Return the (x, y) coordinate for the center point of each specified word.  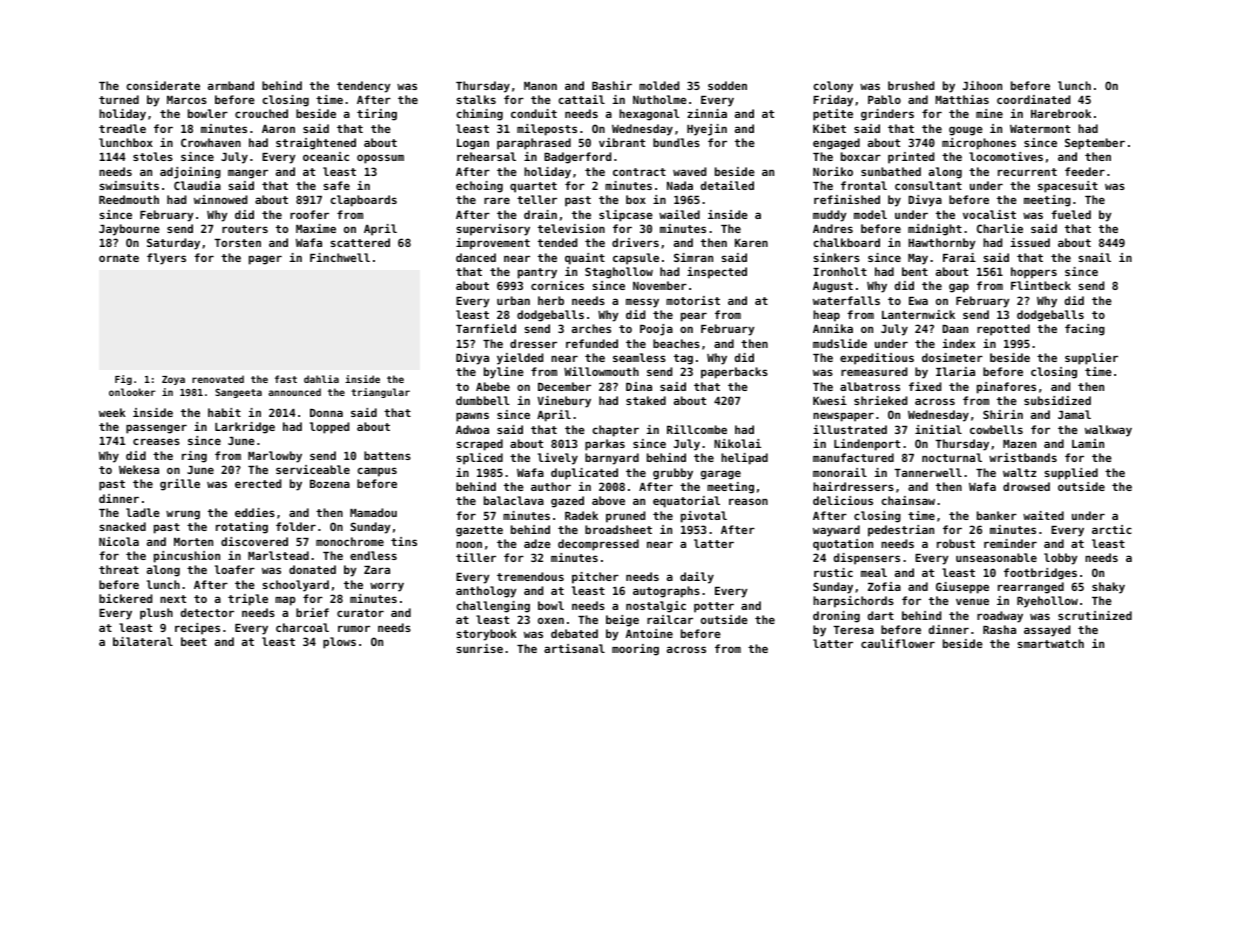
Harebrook (1061, 113)
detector (207, 612)
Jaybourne (129, 230)
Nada (680, 185)
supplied (1071, 474)
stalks (476, 99)
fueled (1071, 214)
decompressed (598, 545)
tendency (363, 87)
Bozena (330, 484)
